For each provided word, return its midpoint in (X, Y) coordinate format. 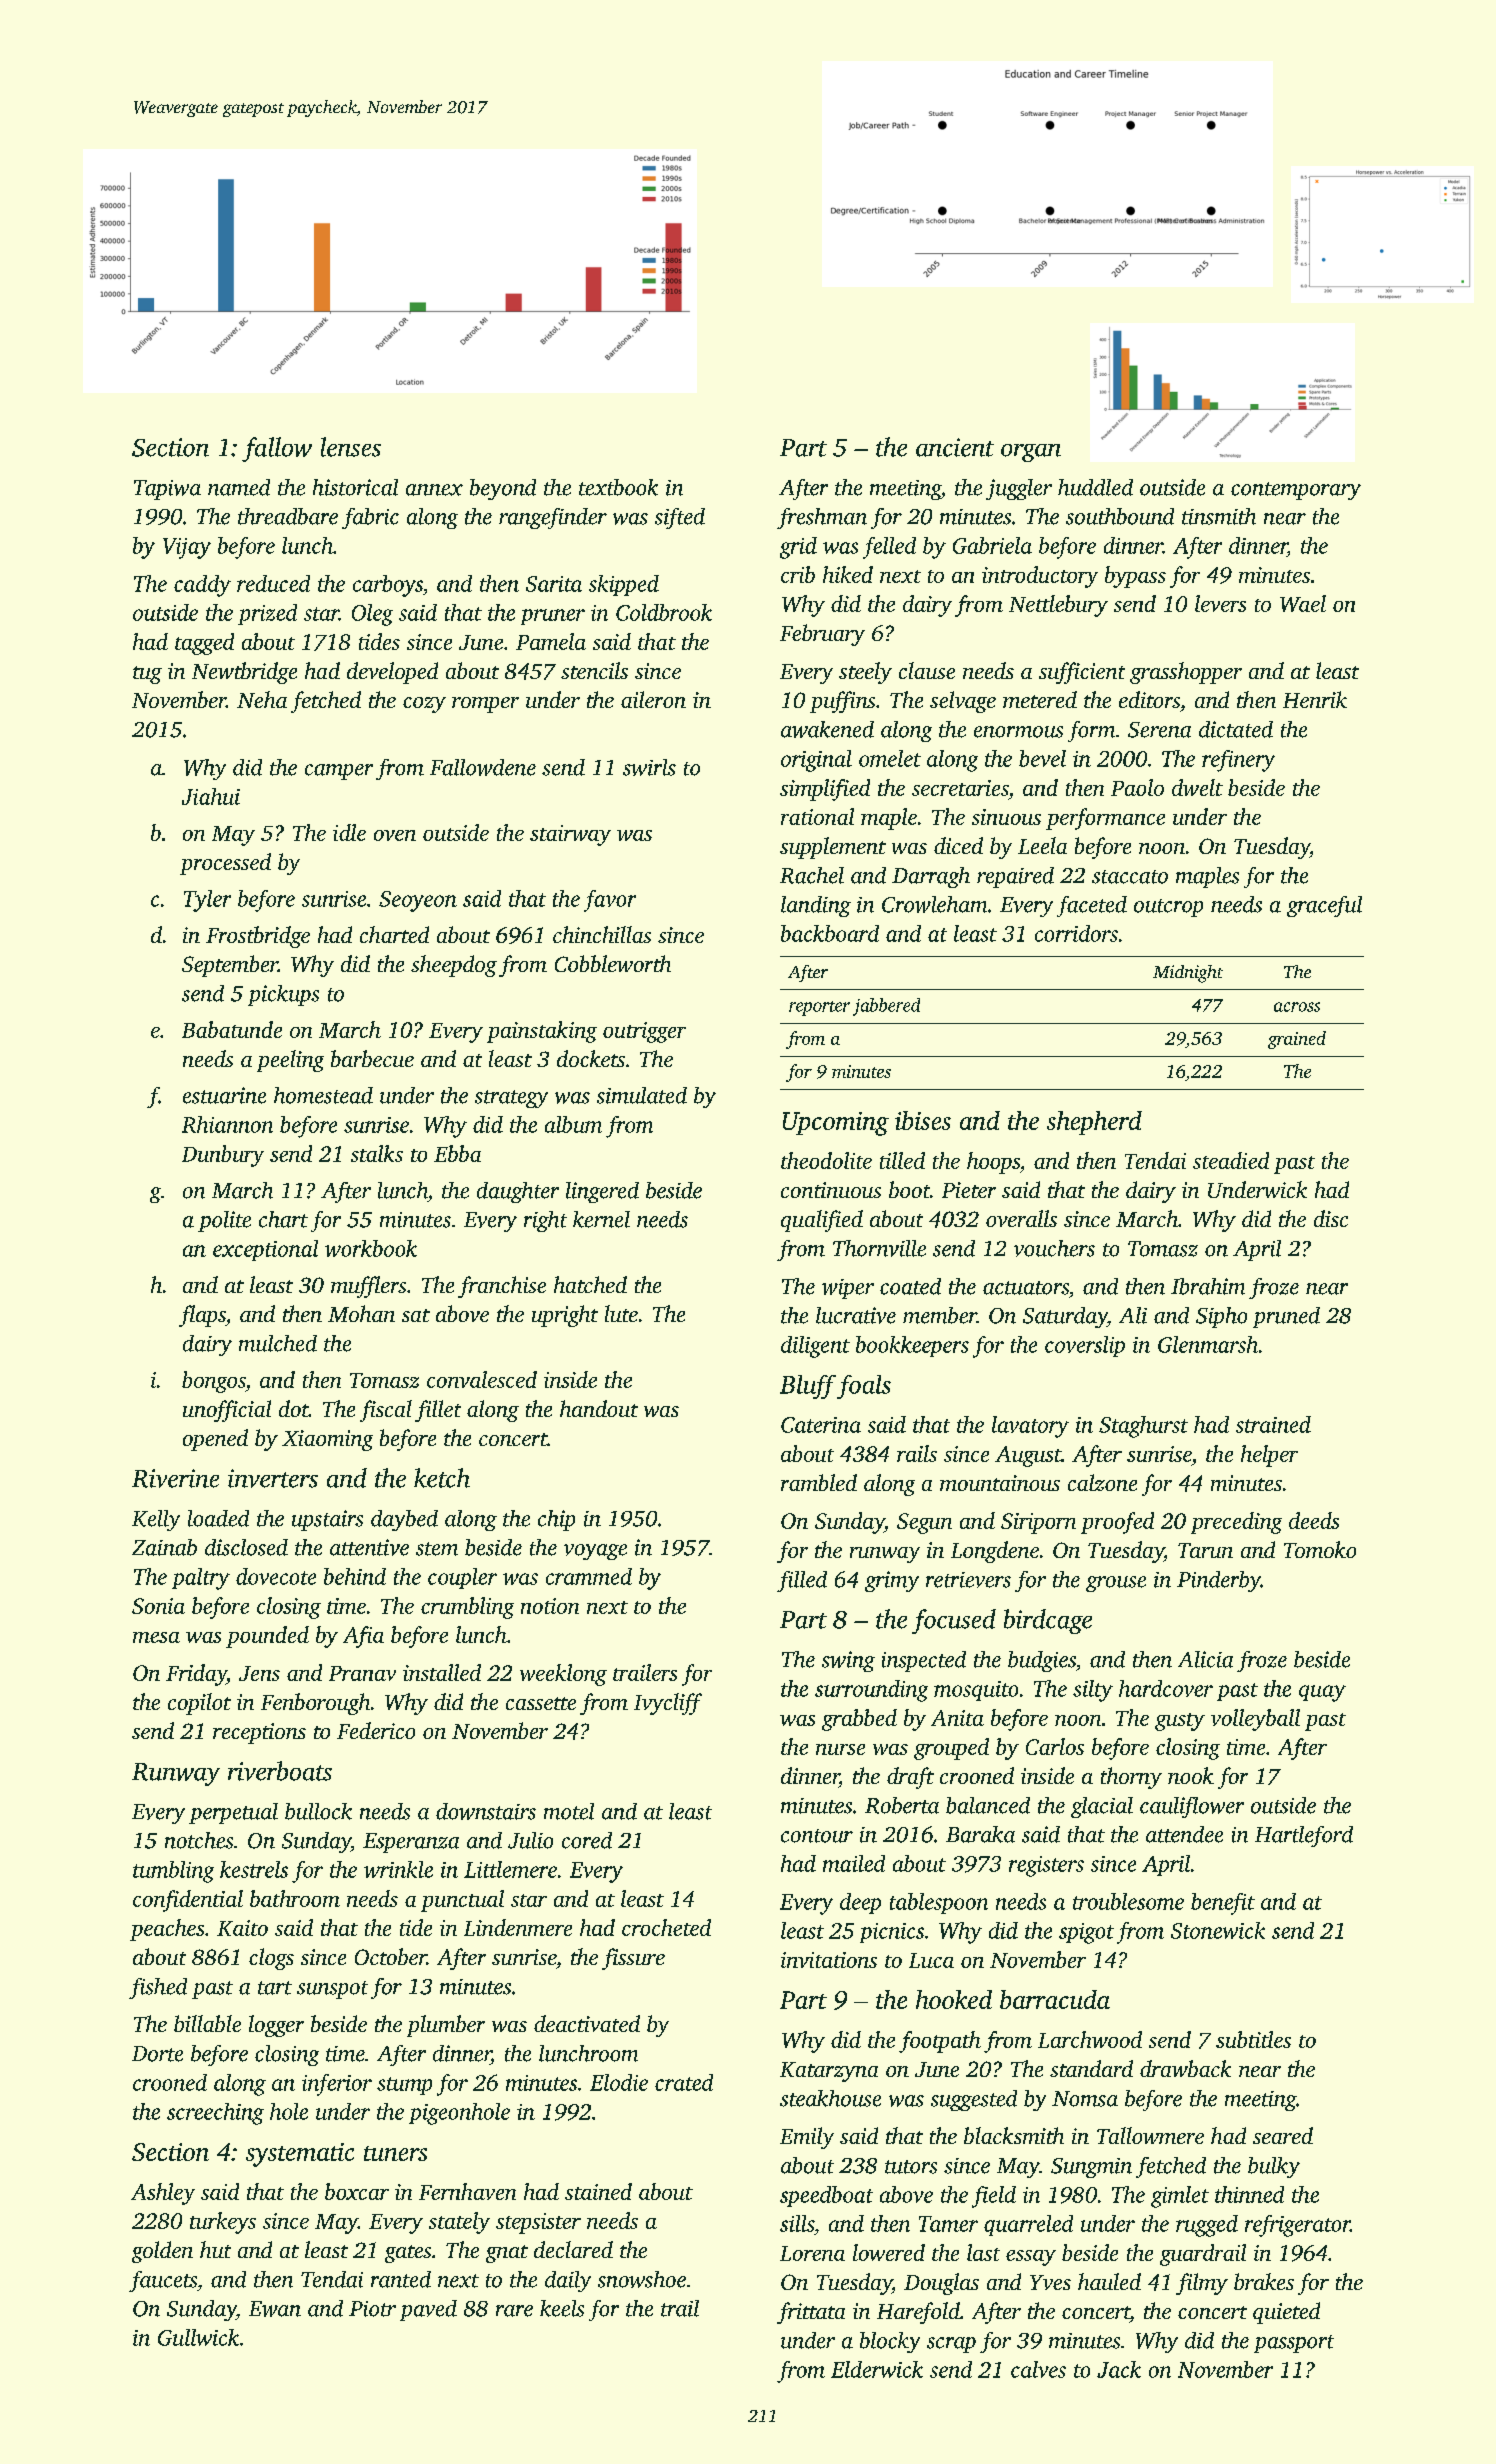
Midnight (1188, 974)
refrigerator (1297, 2226)
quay (1322, 1693)
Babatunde (232, 1029)
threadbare (288, 516)
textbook (618, 487)
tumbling (173, 1872)
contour (817, 1836)
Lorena (812, 2253)
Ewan (275, 2309)
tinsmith (1219, 516)
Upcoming (836, 1124)
